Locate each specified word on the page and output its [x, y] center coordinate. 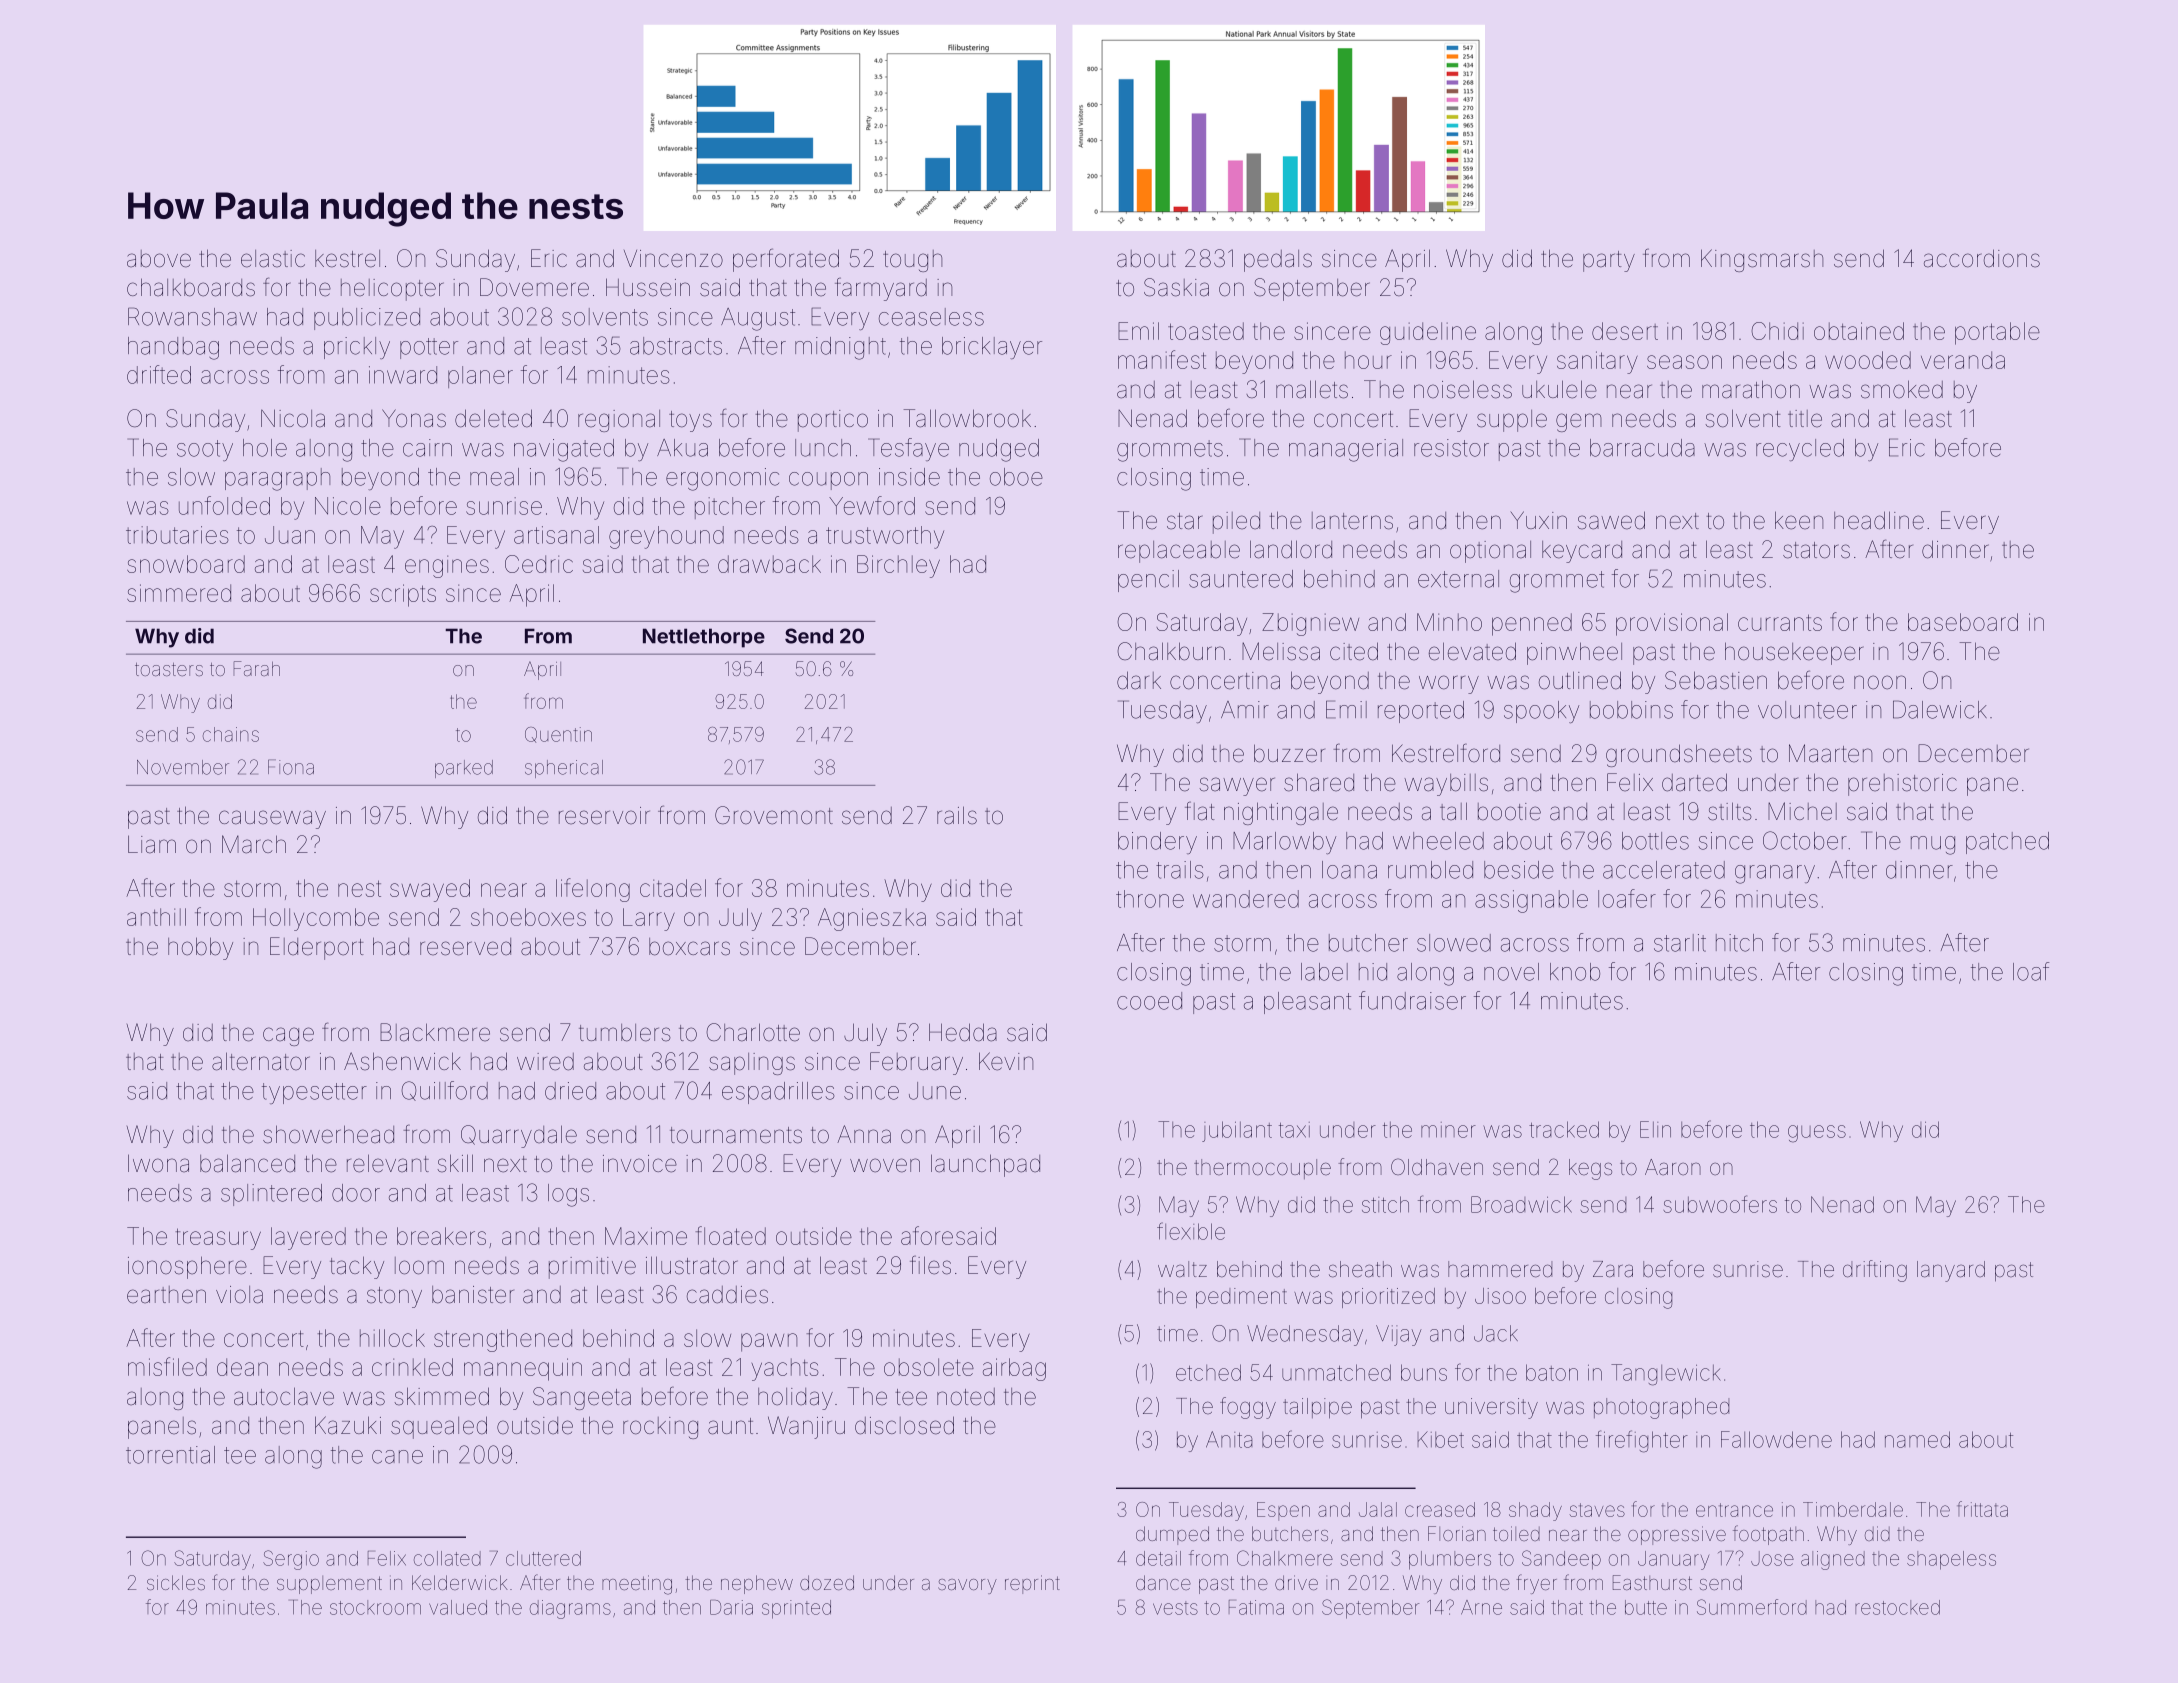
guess [1817, 1134]
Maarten [1830, 753]
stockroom [375, 1607]
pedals [1278, 261]
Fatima [1256, 1607]
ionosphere [187, 1267]
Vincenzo [673, 259]
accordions [1982, 258]
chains [231, 734]
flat [1200, 811]
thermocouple [1262, 1169]
